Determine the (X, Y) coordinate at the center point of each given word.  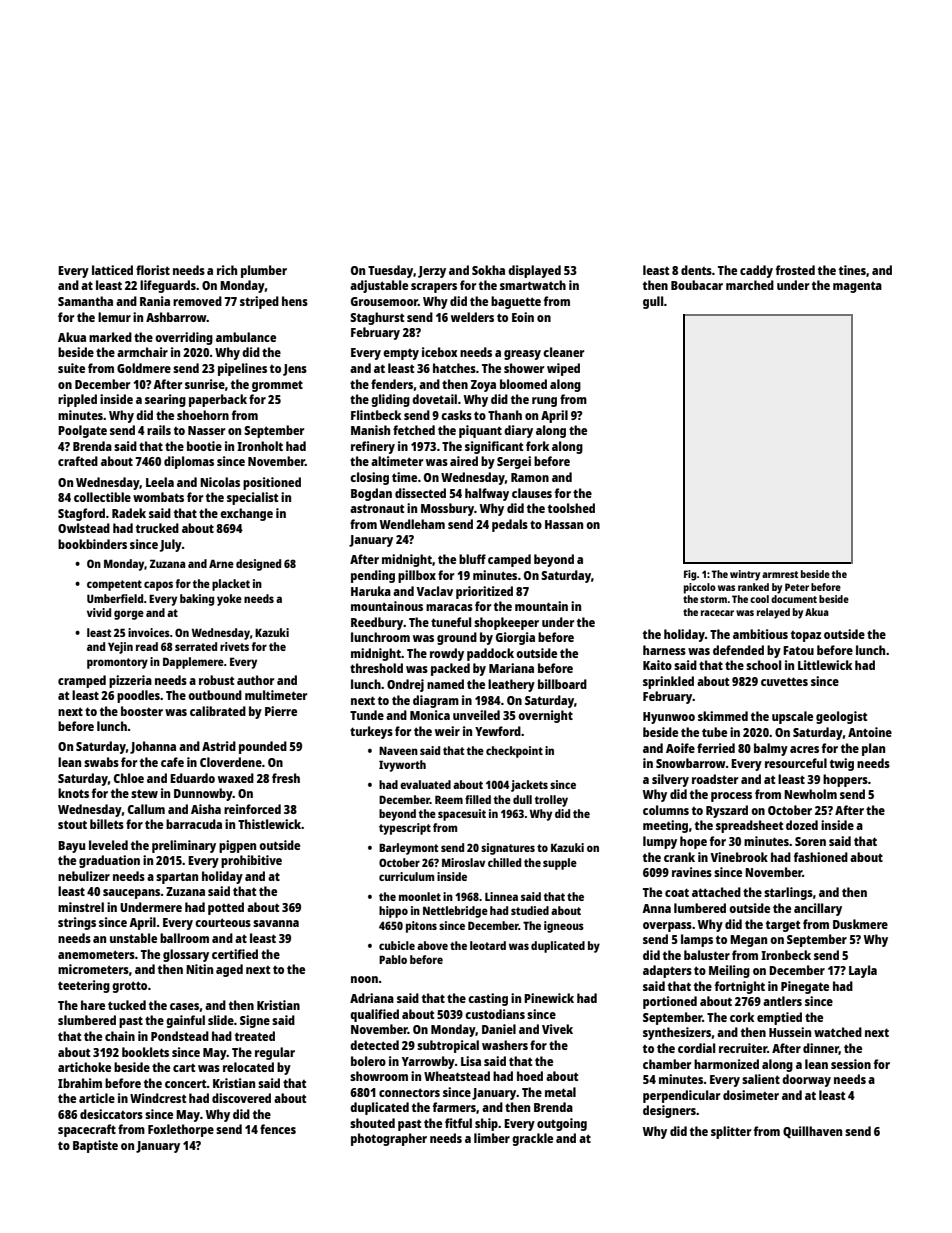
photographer (389, 1139)
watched (838, 1032)
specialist (252, 498)
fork (537, 446)
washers (505, 1045)
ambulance (246, 337)
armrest (780, 574)
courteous (223, 922)
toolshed (571, 508)
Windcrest (158, 1098)
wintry (745, 575)
